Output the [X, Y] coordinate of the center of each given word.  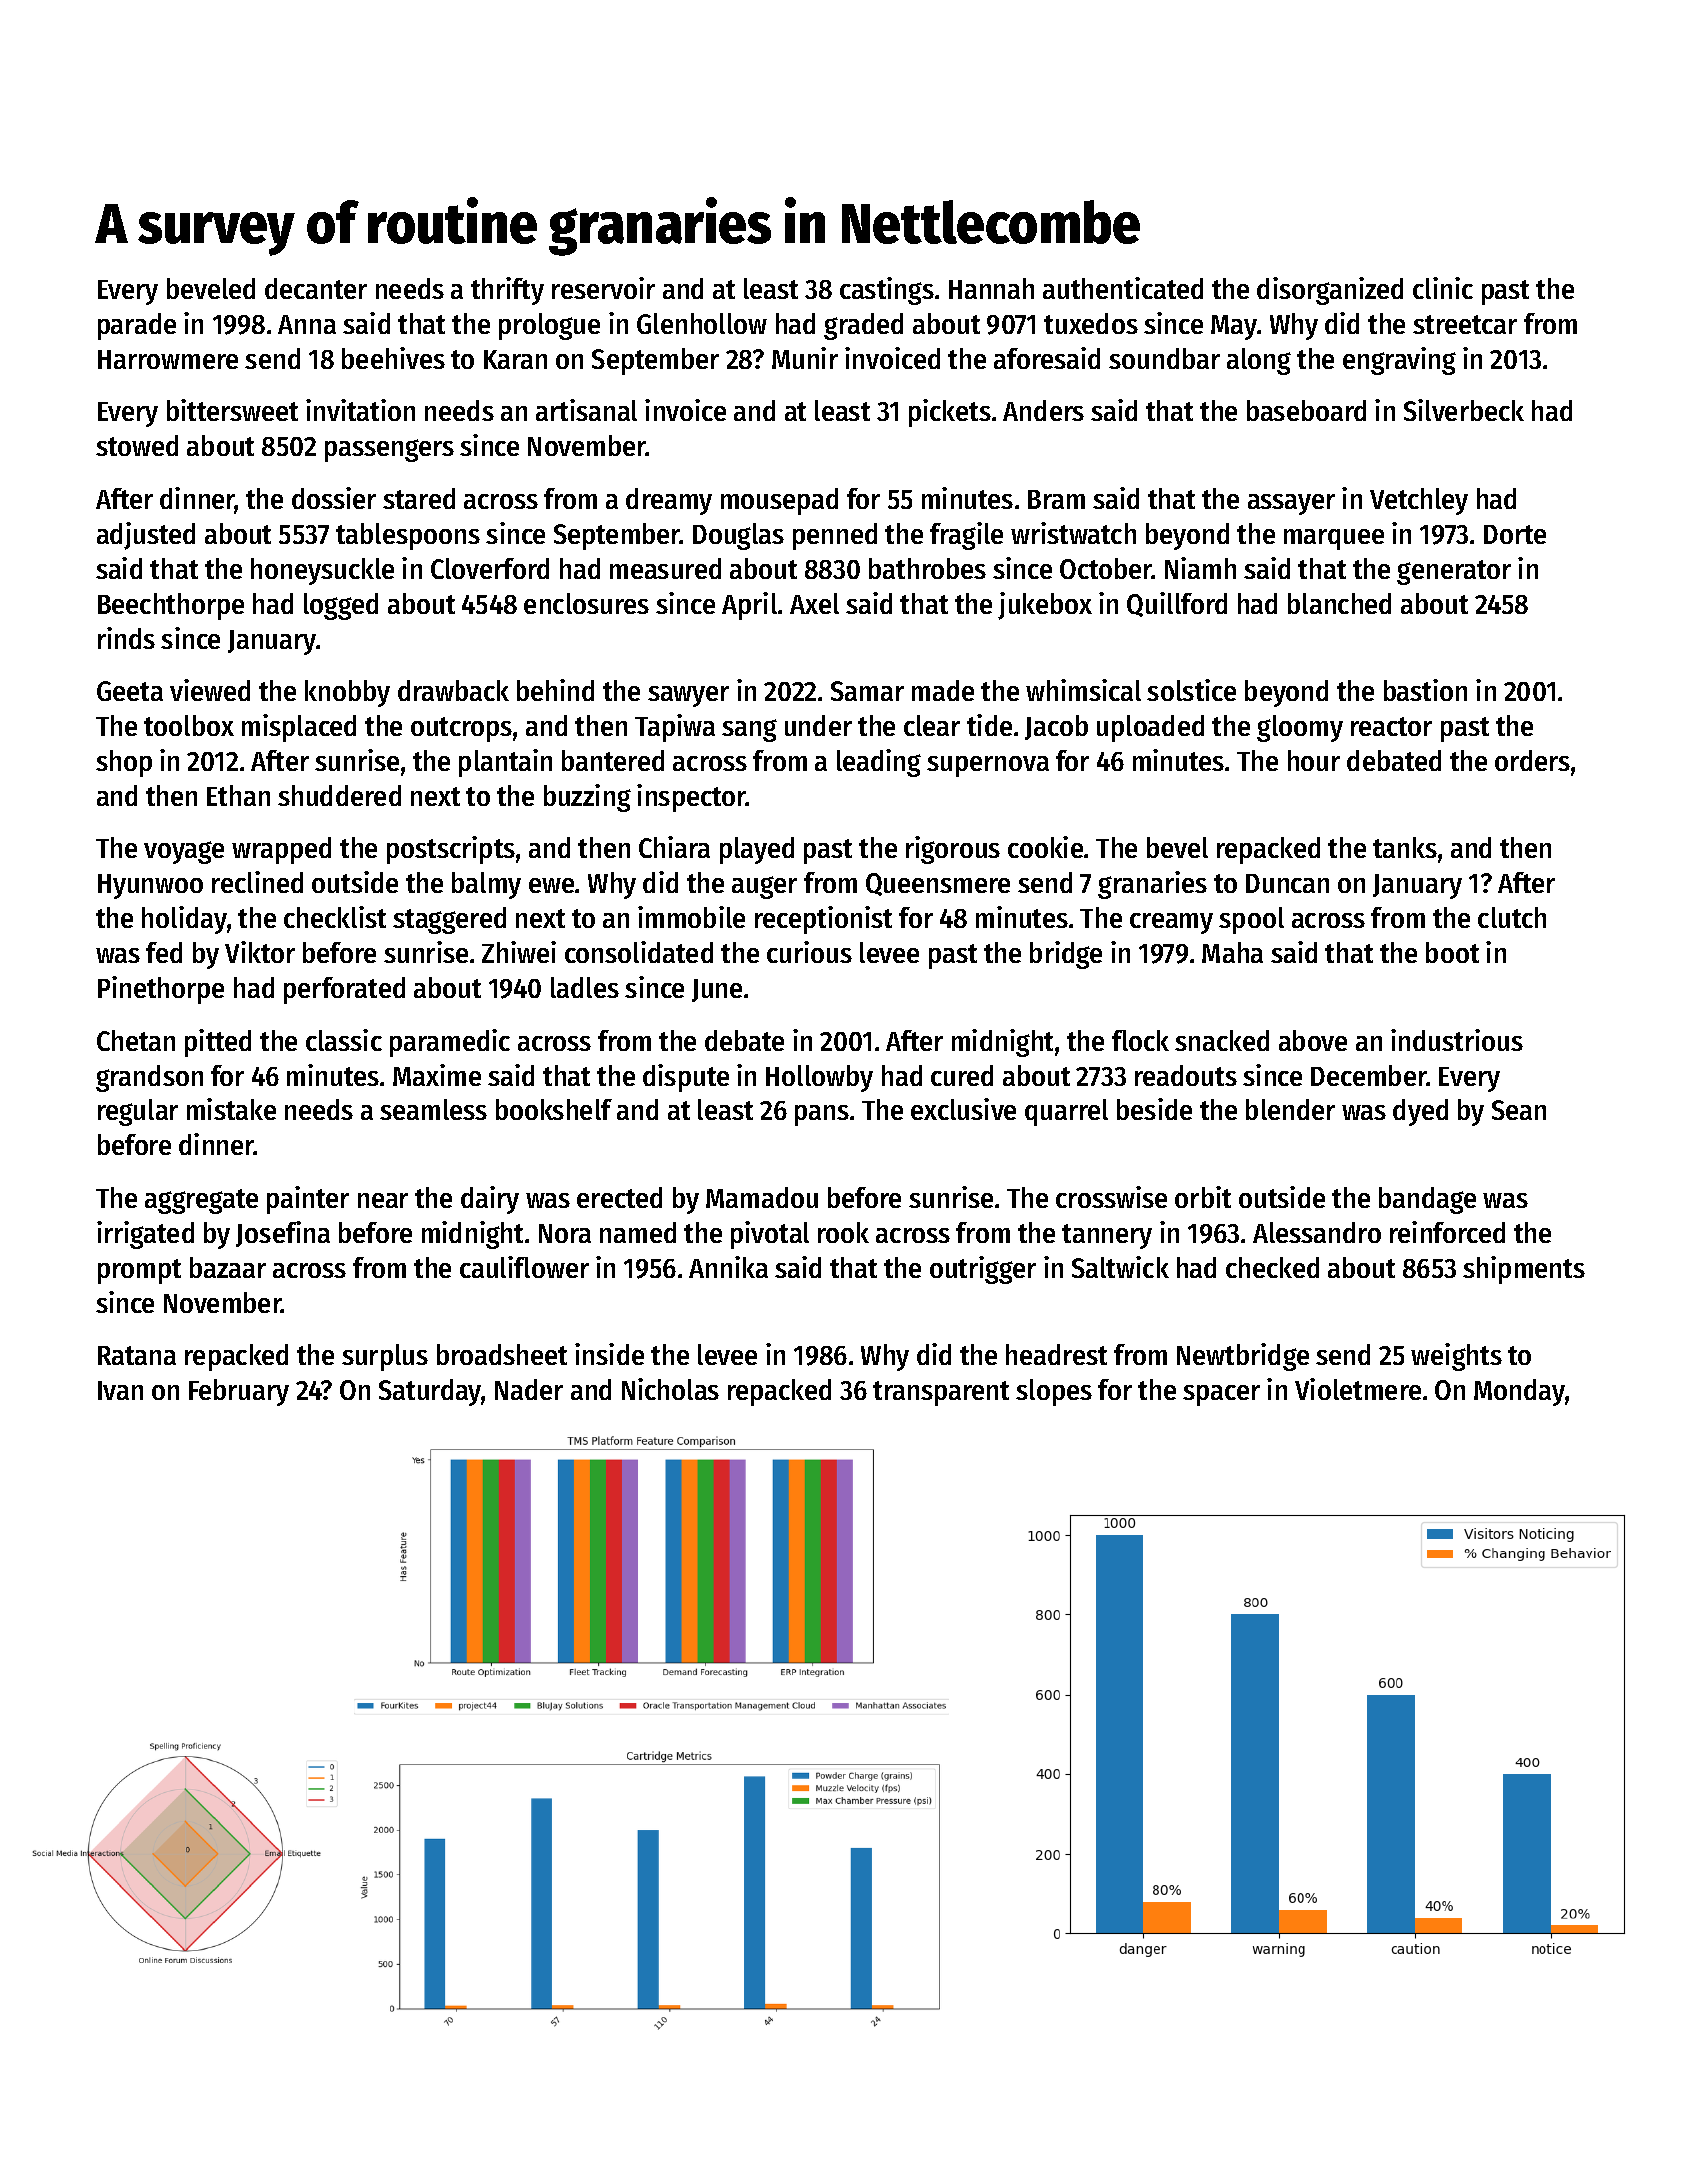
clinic [1443, 288]
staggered [449, 920]
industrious [1457, 1040]
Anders [1043, 410]
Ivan [120, 1390]
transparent [941, 1393]
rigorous [953, 850]
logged [341, 606]
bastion [1425, 690]
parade [137, 326]
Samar [867, 691]
